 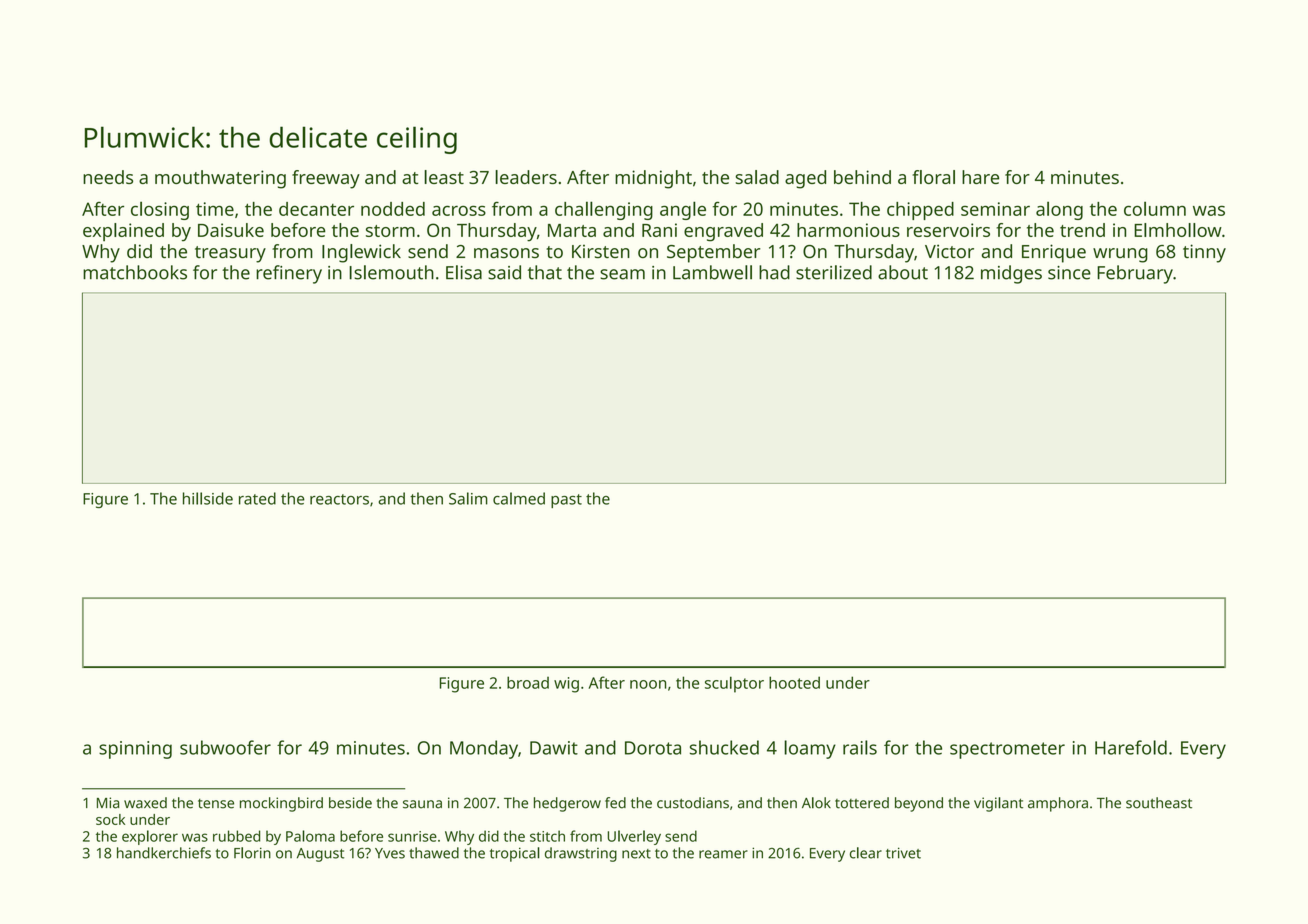 I want to click on hillside, so click(x=208, y=498).
